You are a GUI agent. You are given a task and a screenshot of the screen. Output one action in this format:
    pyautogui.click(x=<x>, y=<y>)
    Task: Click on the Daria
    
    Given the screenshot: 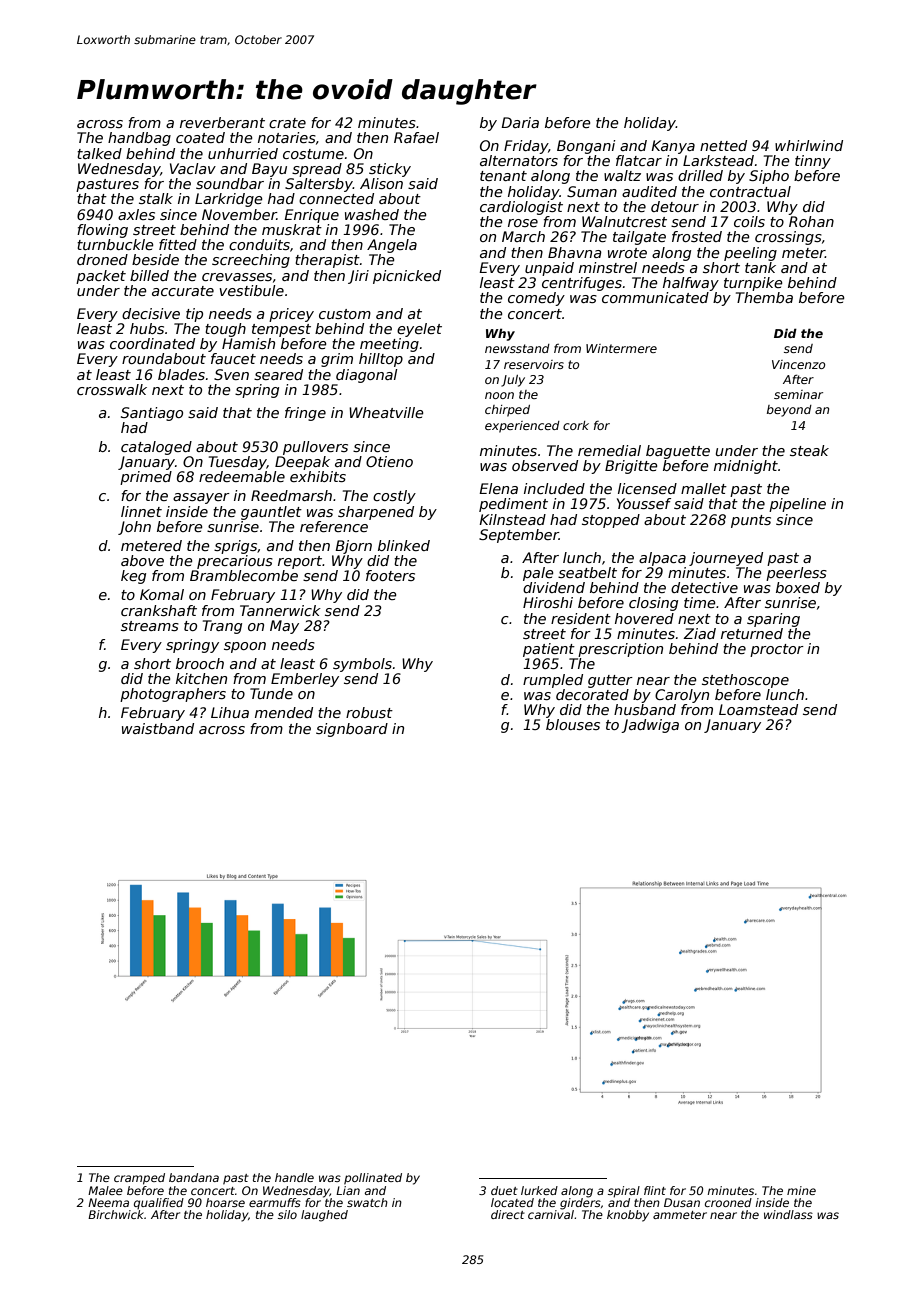 What is the action you would take?
    pyautogui.click(x=520, y=122)
